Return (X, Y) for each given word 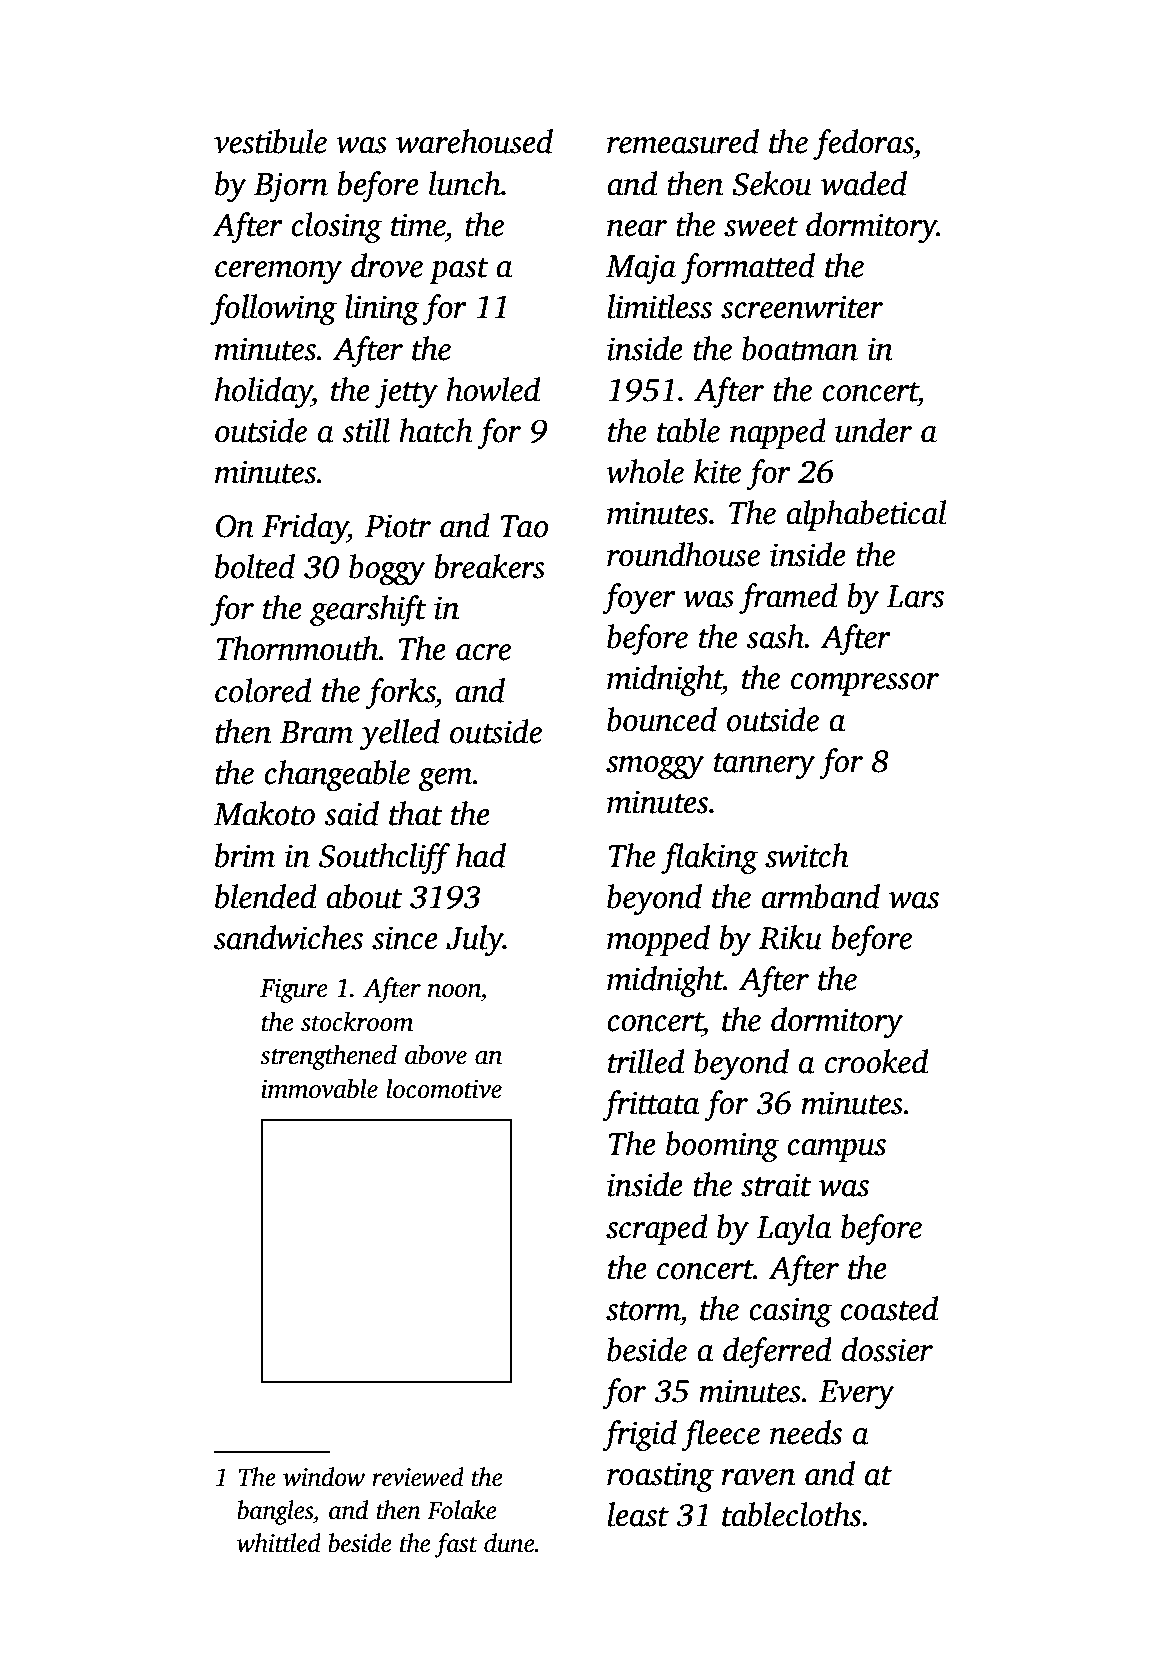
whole (645, 471)
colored (263, 690)
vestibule (270, 141)
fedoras (863, 144)
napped (778, 433)
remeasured (683, 141)
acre (483, 652)
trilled (646, 1061)
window (324, 1477)
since (405, 938)
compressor (865, 684)
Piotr (398, 526)
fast (456, 1545)
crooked (876, 1061)
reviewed (418, 1477)
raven (758, 1477)
